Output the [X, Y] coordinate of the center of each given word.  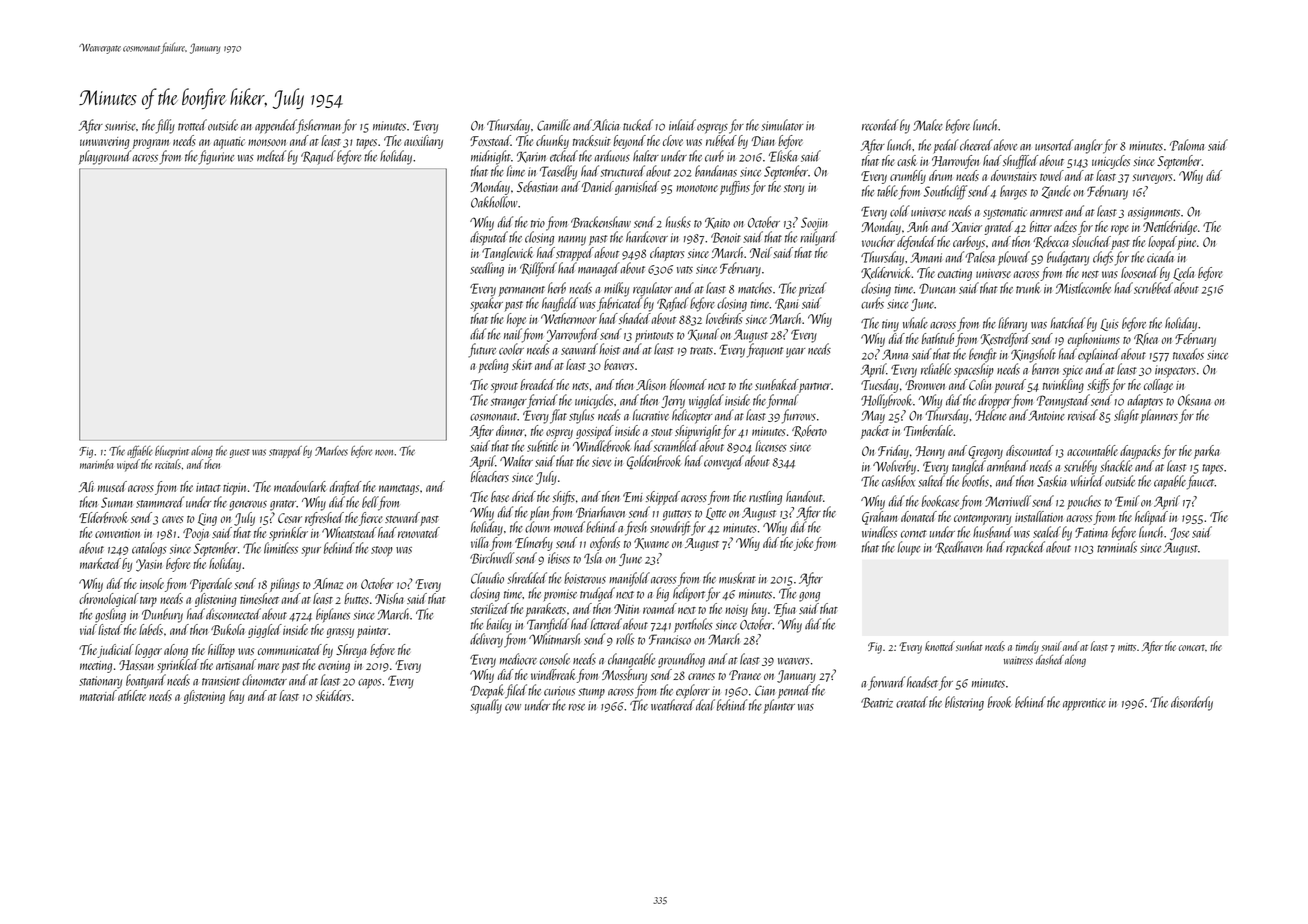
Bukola [228, 629]
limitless [281, 548]
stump [591, 693]
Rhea [1146, 339]
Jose [1179, 533]
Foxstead [490, 140]
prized [812, 289]
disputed [489, 238]
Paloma [1187, 145]
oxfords [605, 544]
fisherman [319, 126]
